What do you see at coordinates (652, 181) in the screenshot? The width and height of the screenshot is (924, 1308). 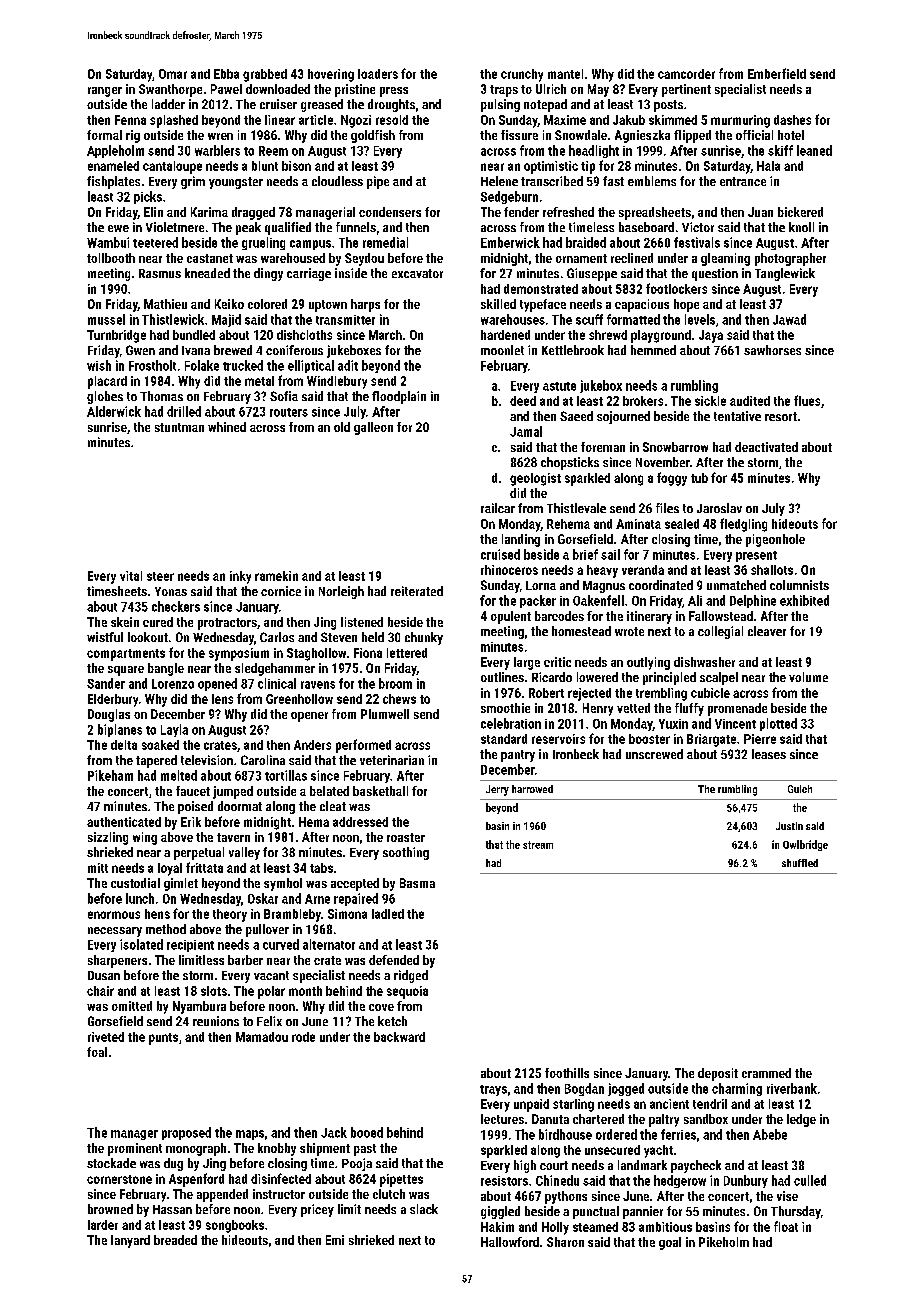 I see `emblems` at bounding box center [652, 181].
